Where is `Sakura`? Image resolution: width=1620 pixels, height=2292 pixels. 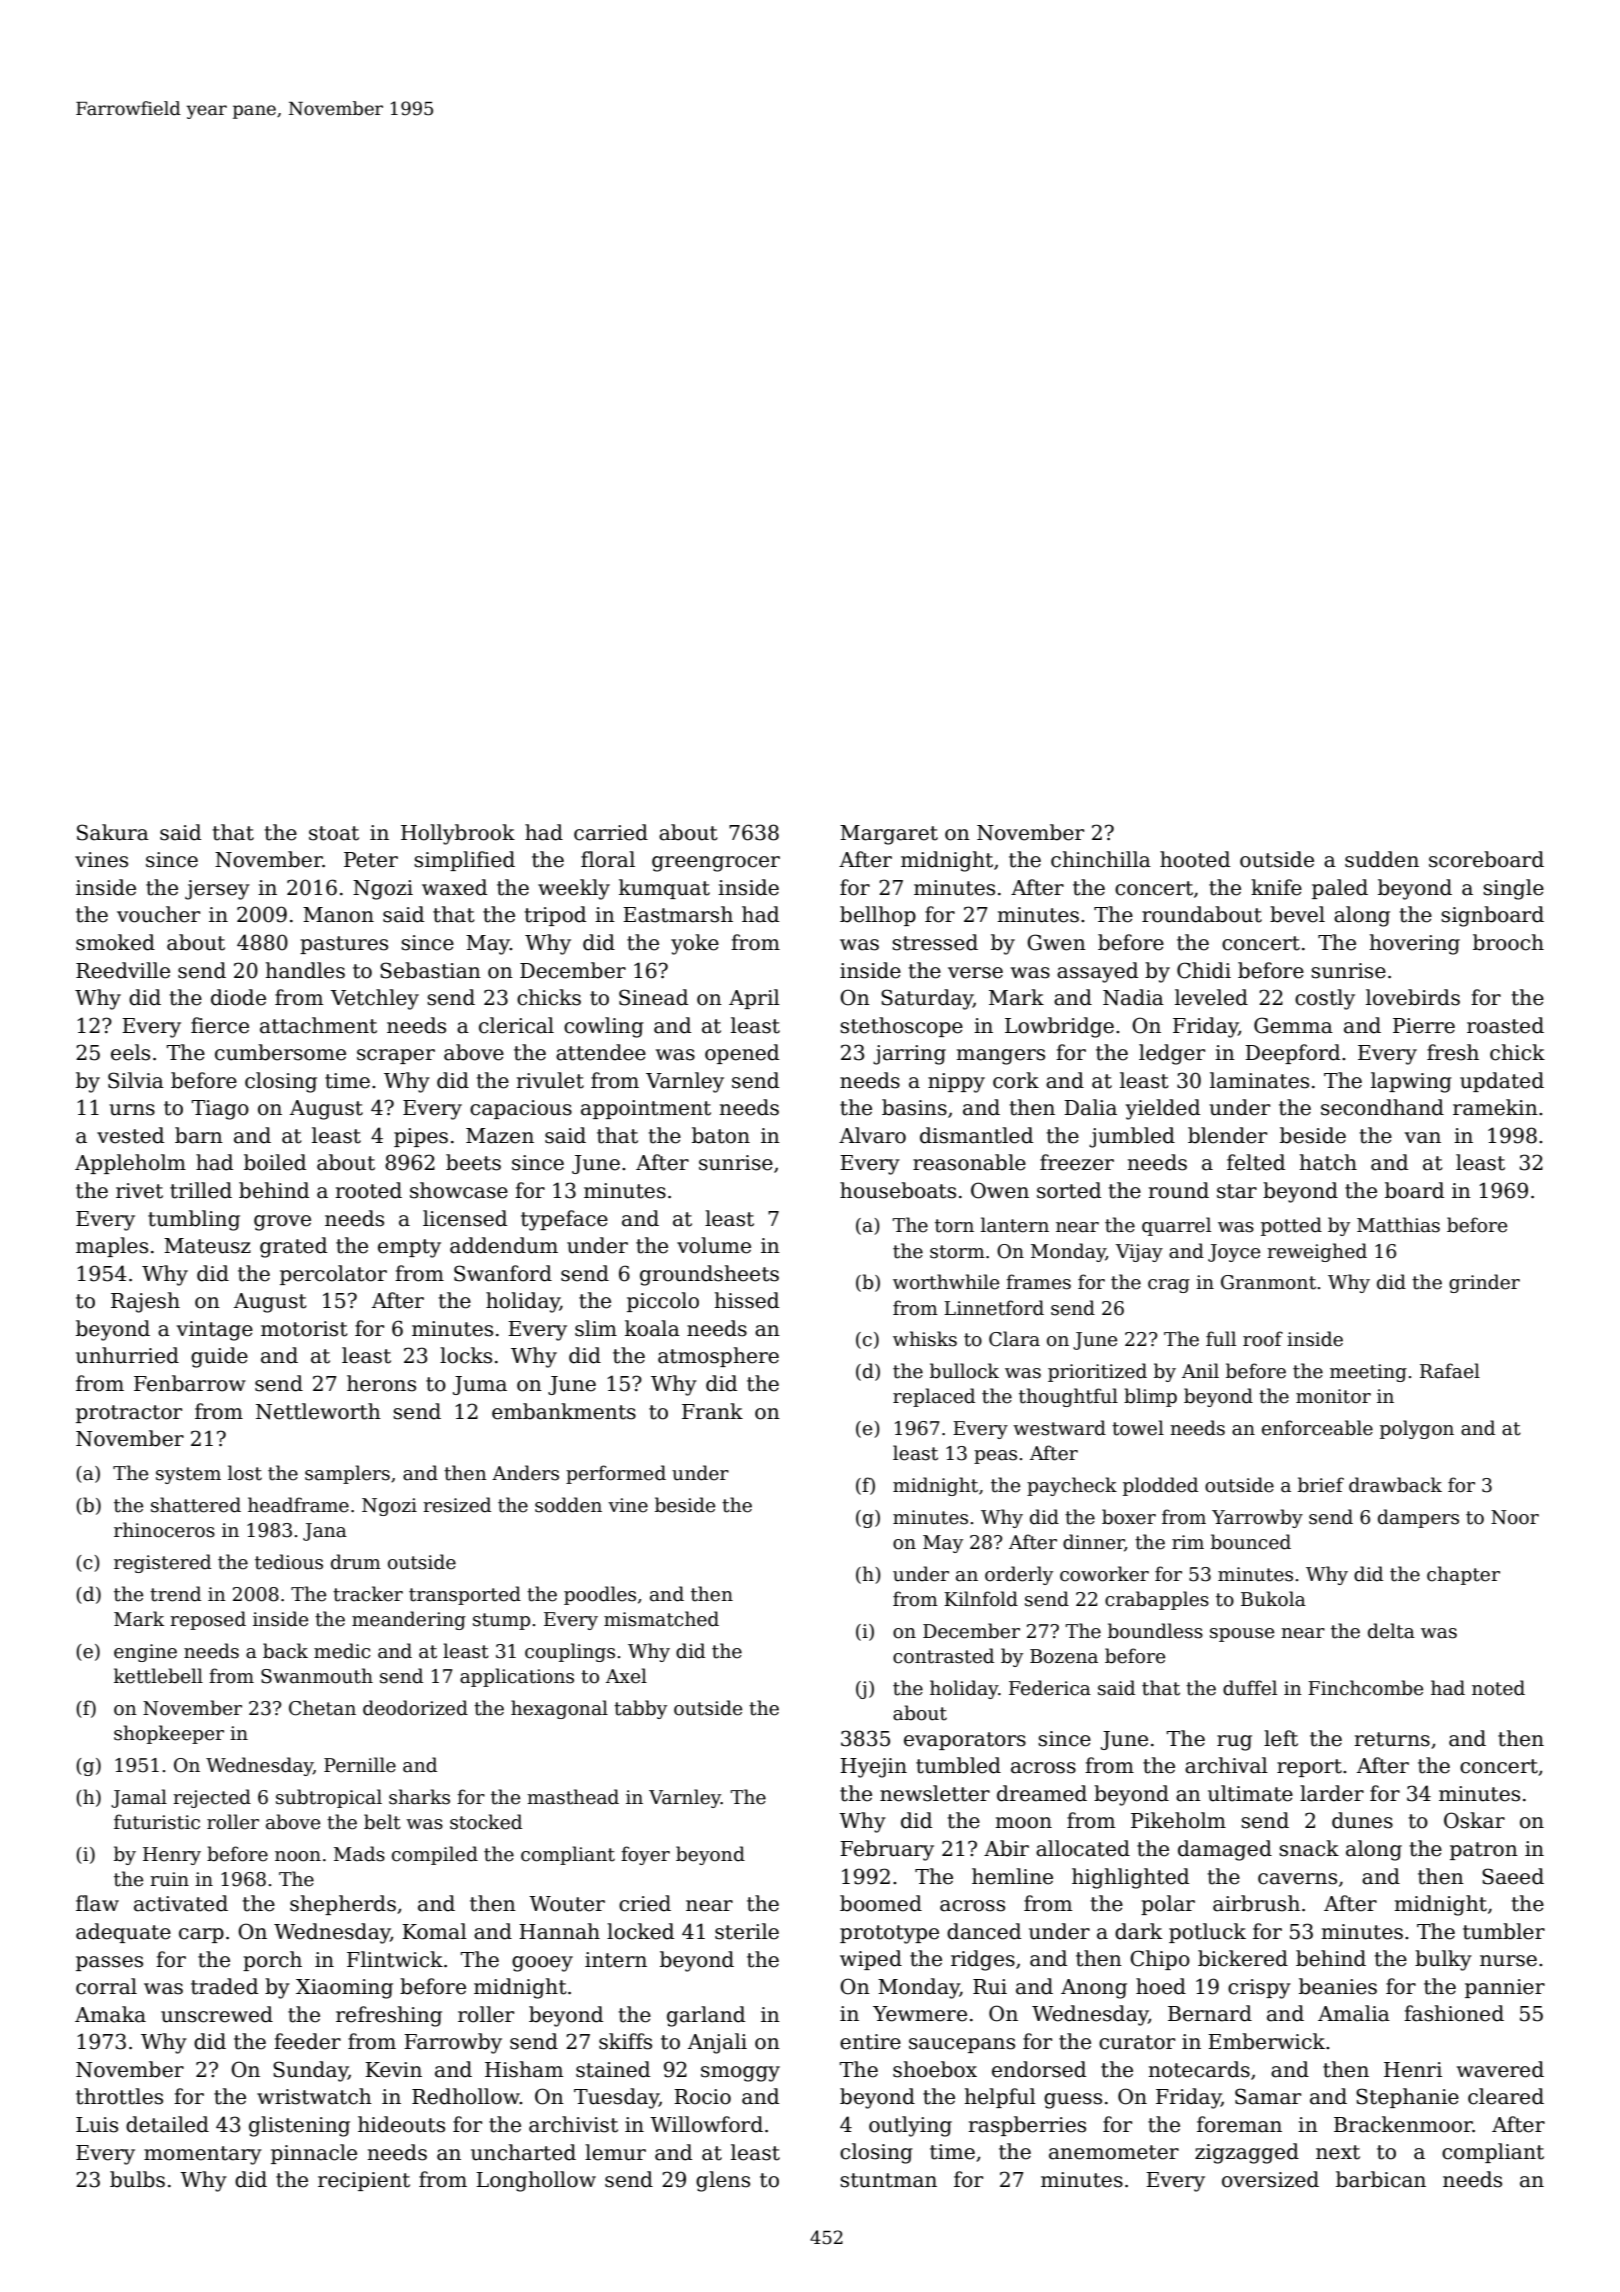
Sakura is located at coordinates (113, 832).
